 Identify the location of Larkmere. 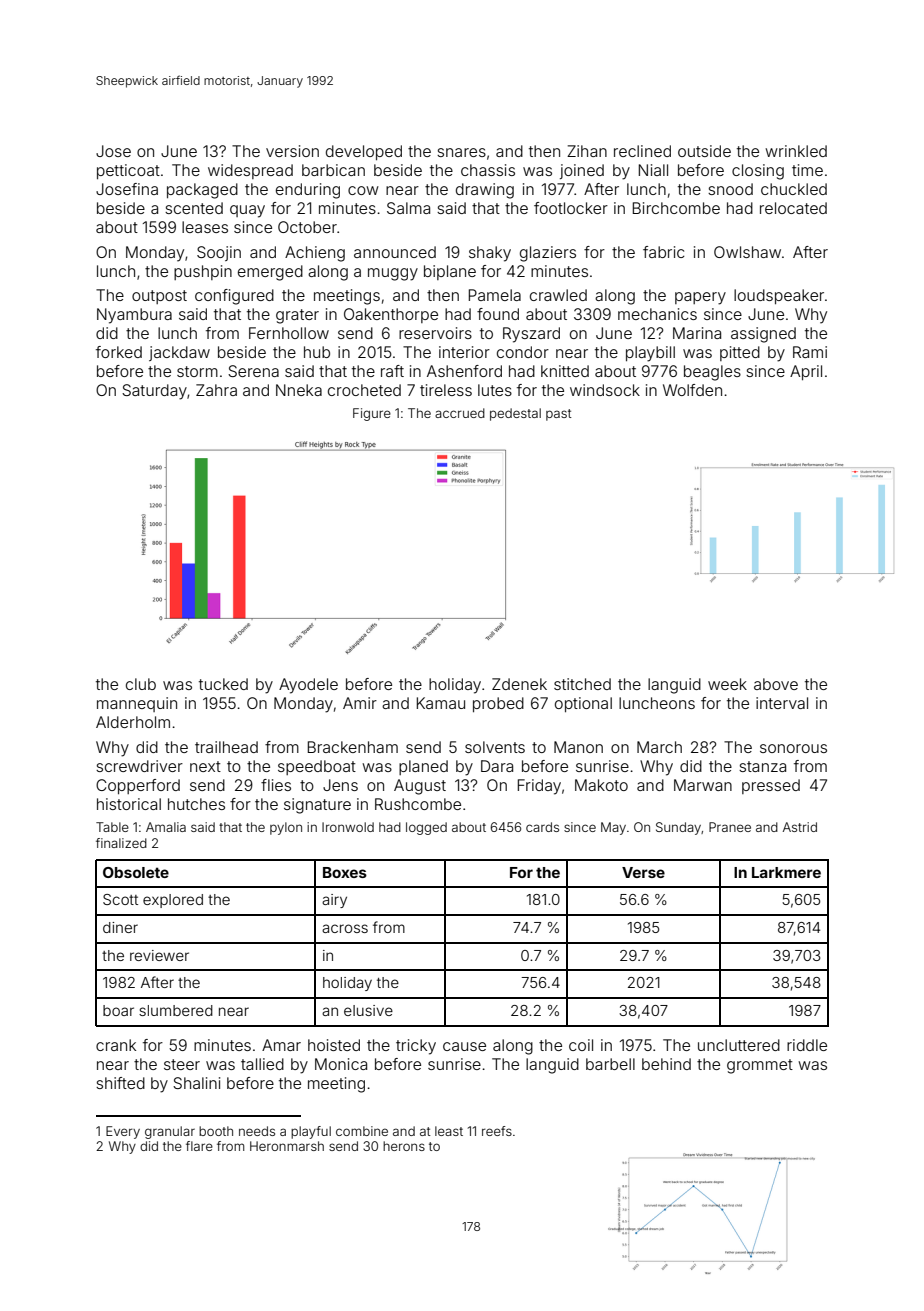
(786, 872).
